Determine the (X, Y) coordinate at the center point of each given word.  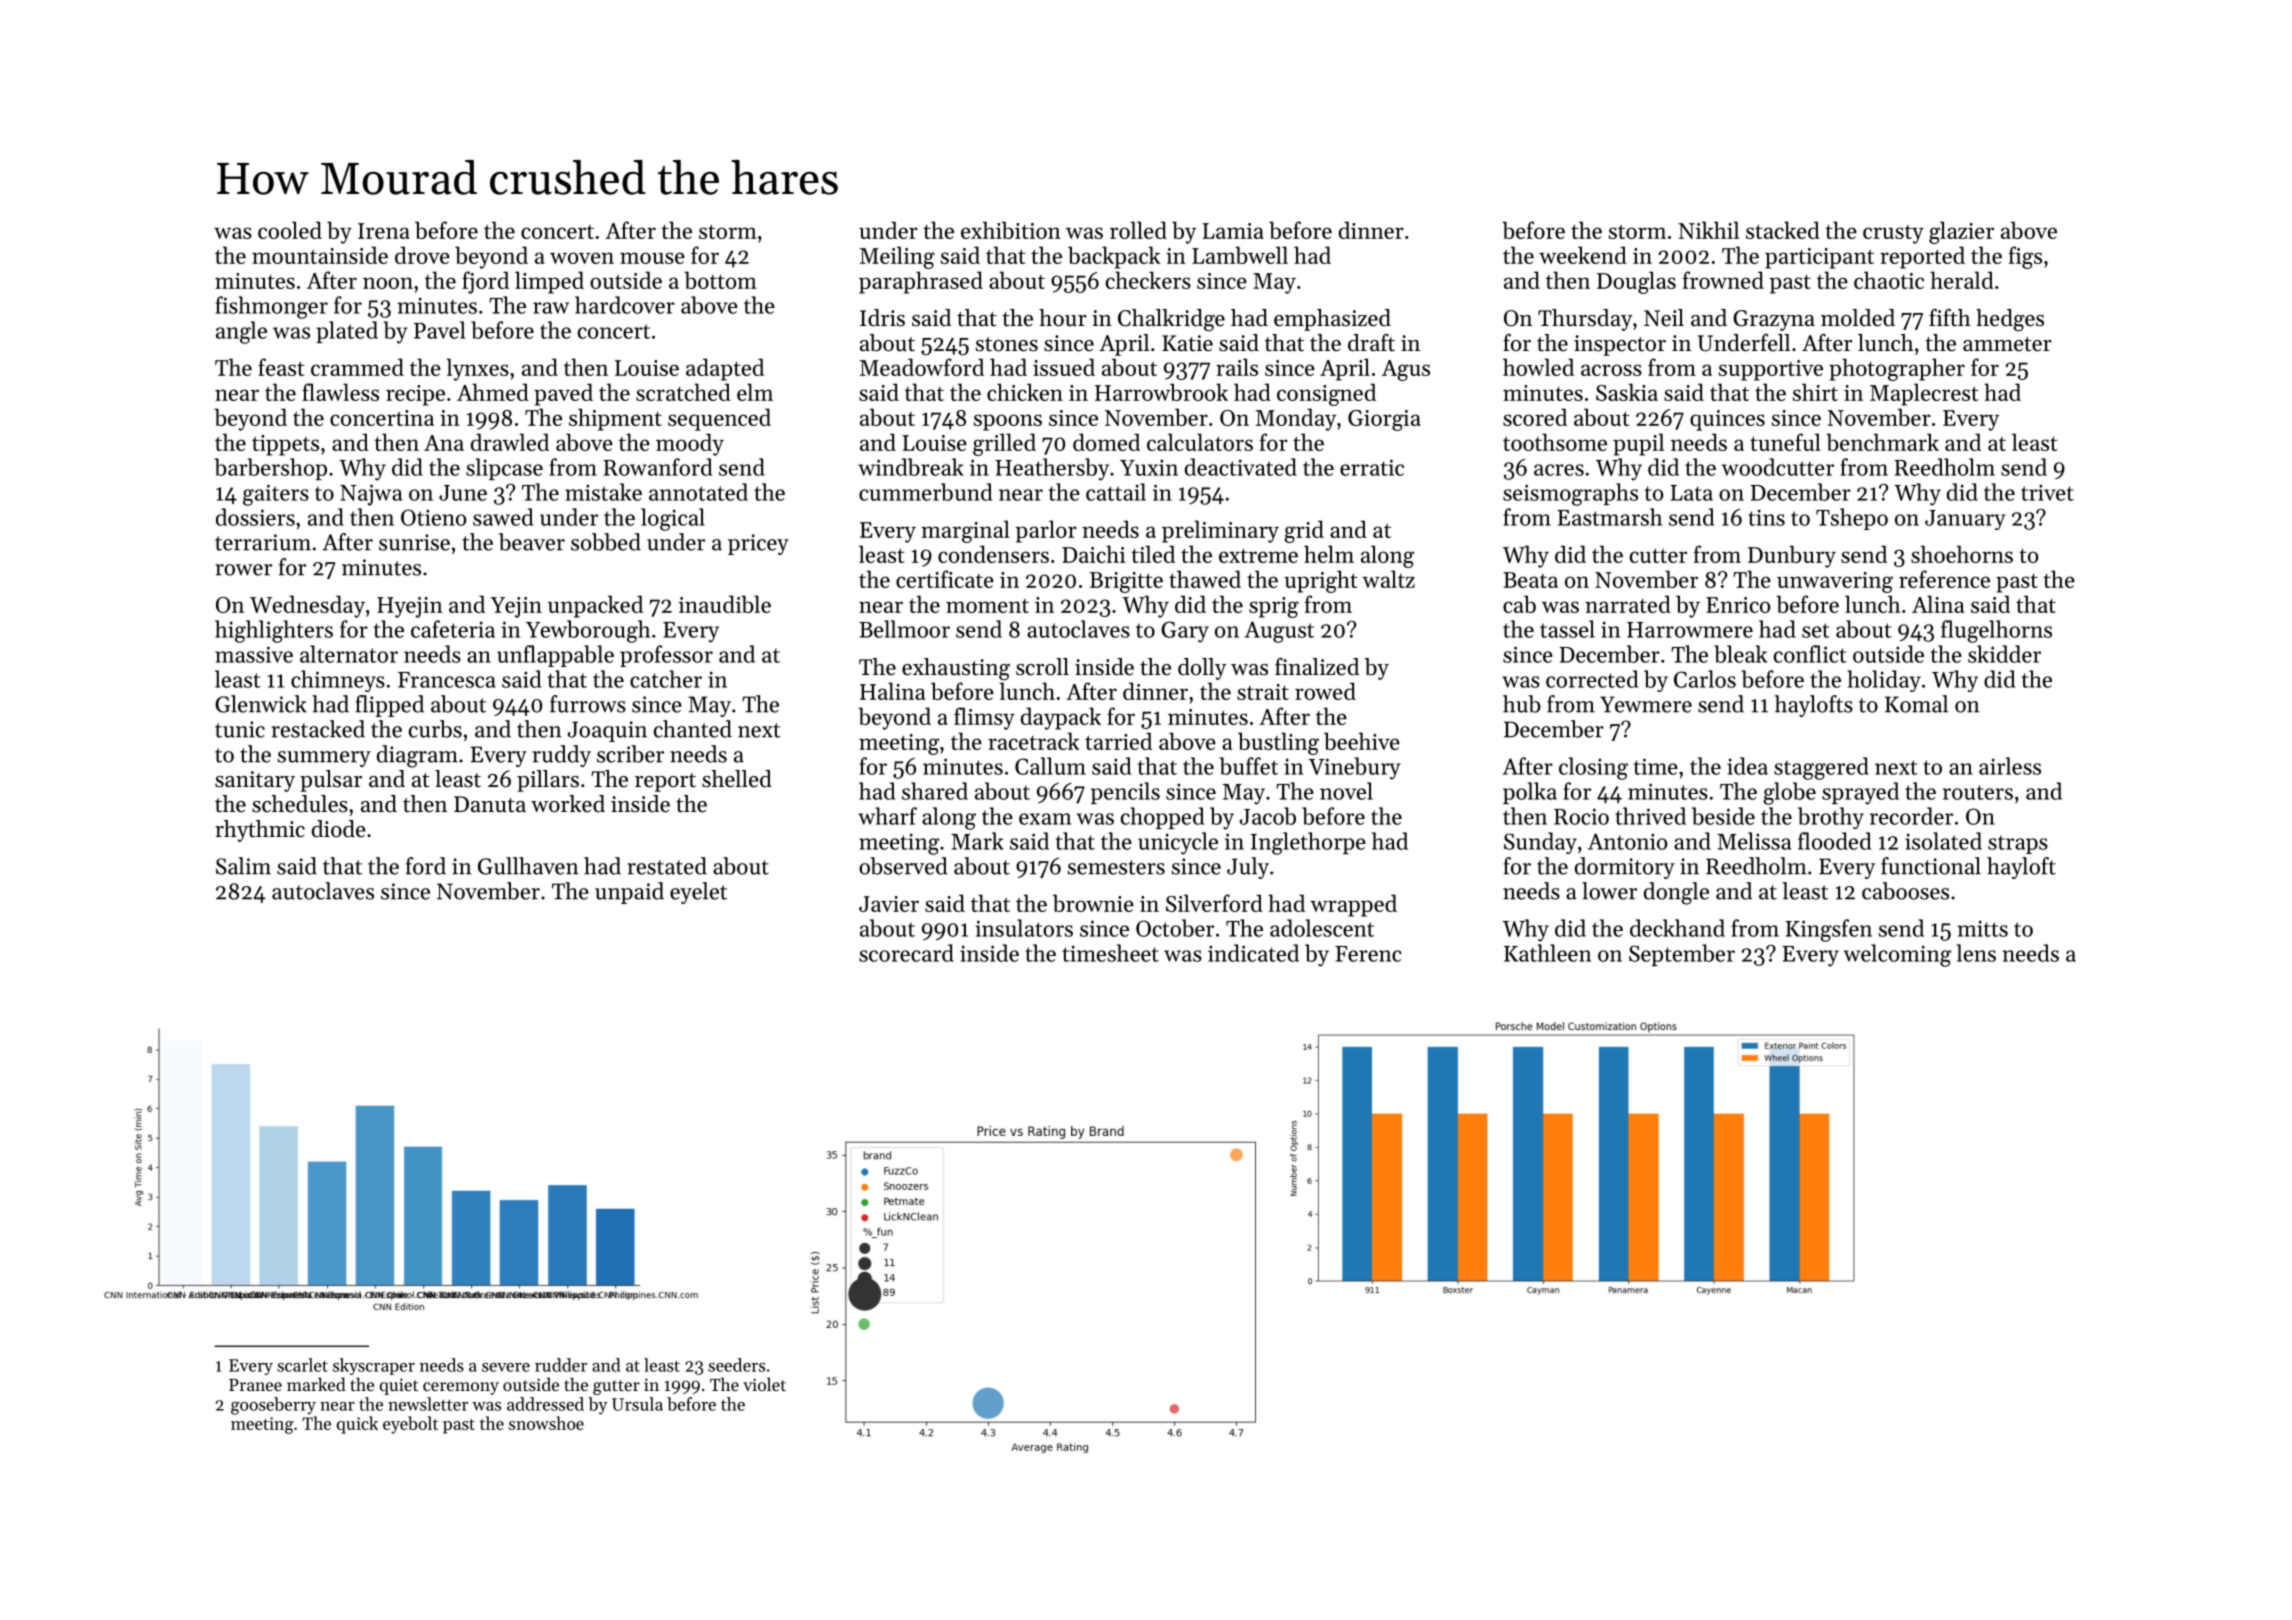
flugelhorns (1996, 631)
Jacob (1268, 816)
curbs (435, 729)
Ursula (637, 1404)
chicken (1025, 392)
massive (254, 654)
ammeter (2007, 344)
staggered (1821, 768)
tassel (1567, 629)
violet (764, 1384)
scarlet (302, 1365)
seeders (736, 1365)
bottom (720, 280)
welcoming (1897, 955)
